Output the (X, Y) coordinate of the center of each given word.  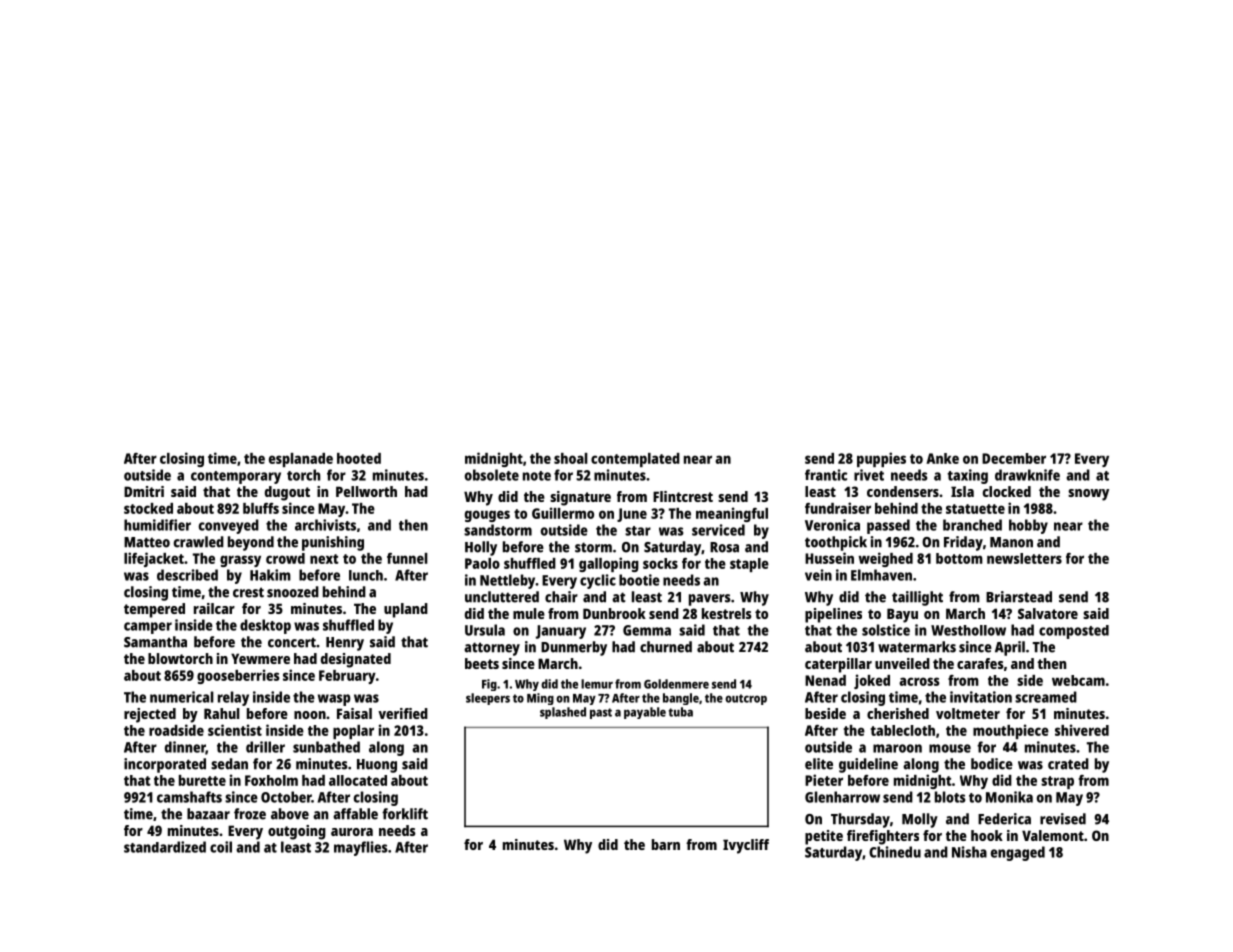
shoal (571, 458)
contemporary (236, 477)
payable (645, 713)
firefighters (883, 837)
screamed (1046, 697)
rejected (150, 715)
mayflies (360, 848)
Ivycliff (746, 846)
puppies (881, 459)
